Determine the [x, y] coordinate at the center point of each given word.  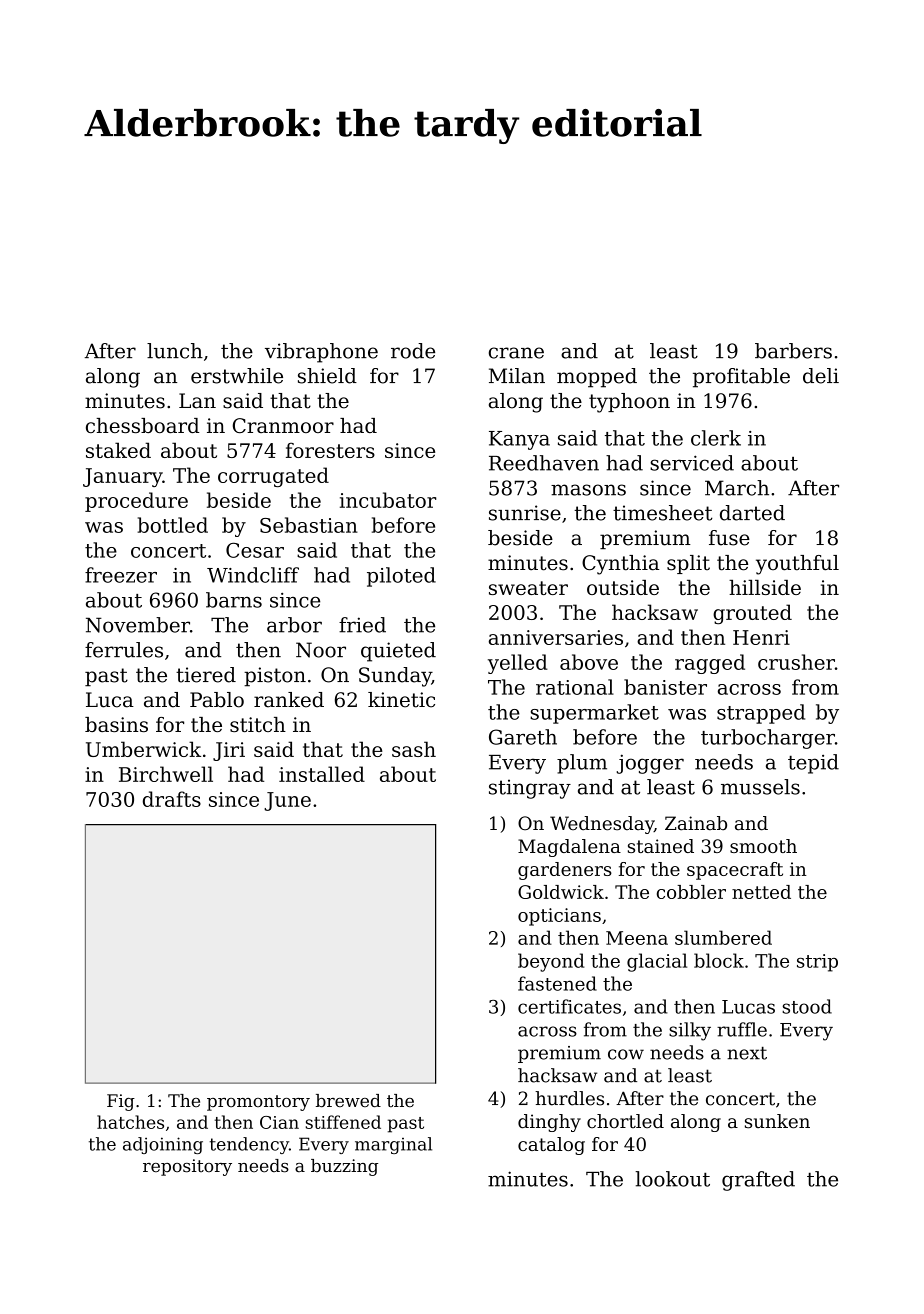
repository [187, 1167]
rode [413, 351]
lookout [672, 1179]
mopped [597, 378]
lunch [175, 351]
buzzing [344, 1167]
